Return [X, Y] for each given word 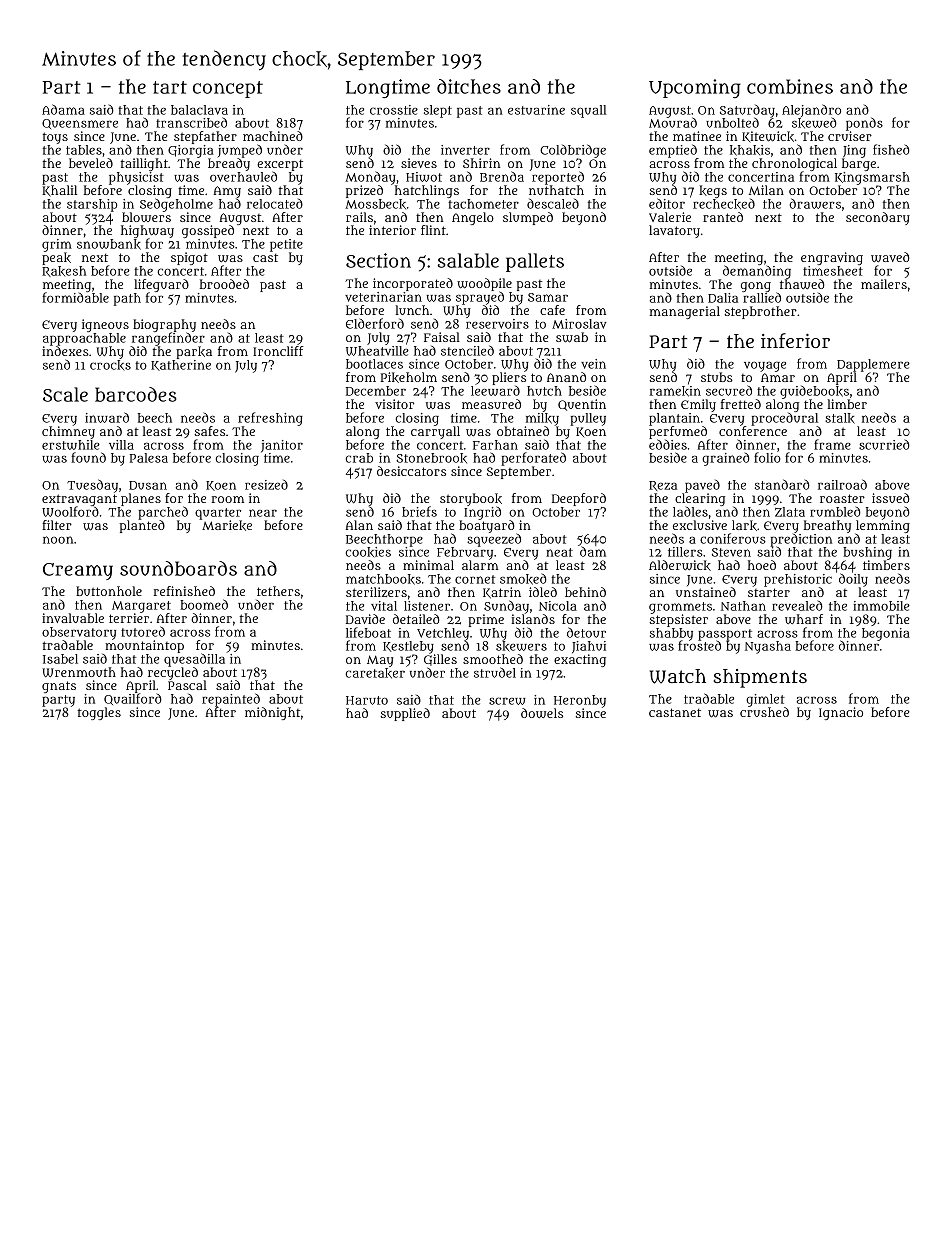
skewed [814, 123]
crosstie [394, 110]
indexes [65, 351]
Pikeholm [409, 377]
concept [228, 89]
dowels [542, 713]
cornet [475, 579]
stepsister [678, 620]
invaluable [73, 618]
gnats [59, 687]
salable [468, 260]
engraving [832, 258]
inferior [795, 340]
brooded [224, 284]
